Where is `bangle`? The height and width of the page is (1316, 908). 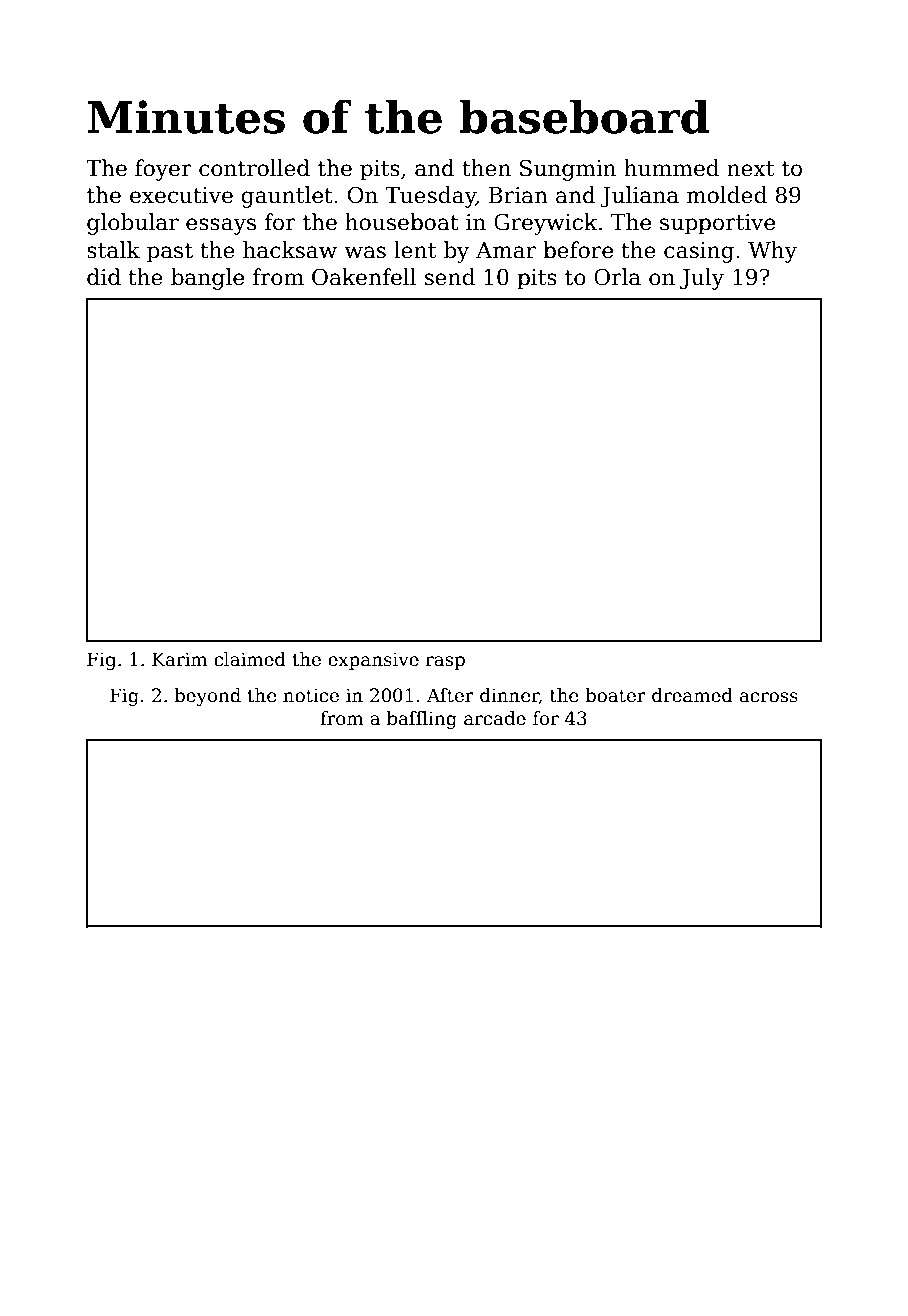
bangle is located at coordinates (207, 279).
